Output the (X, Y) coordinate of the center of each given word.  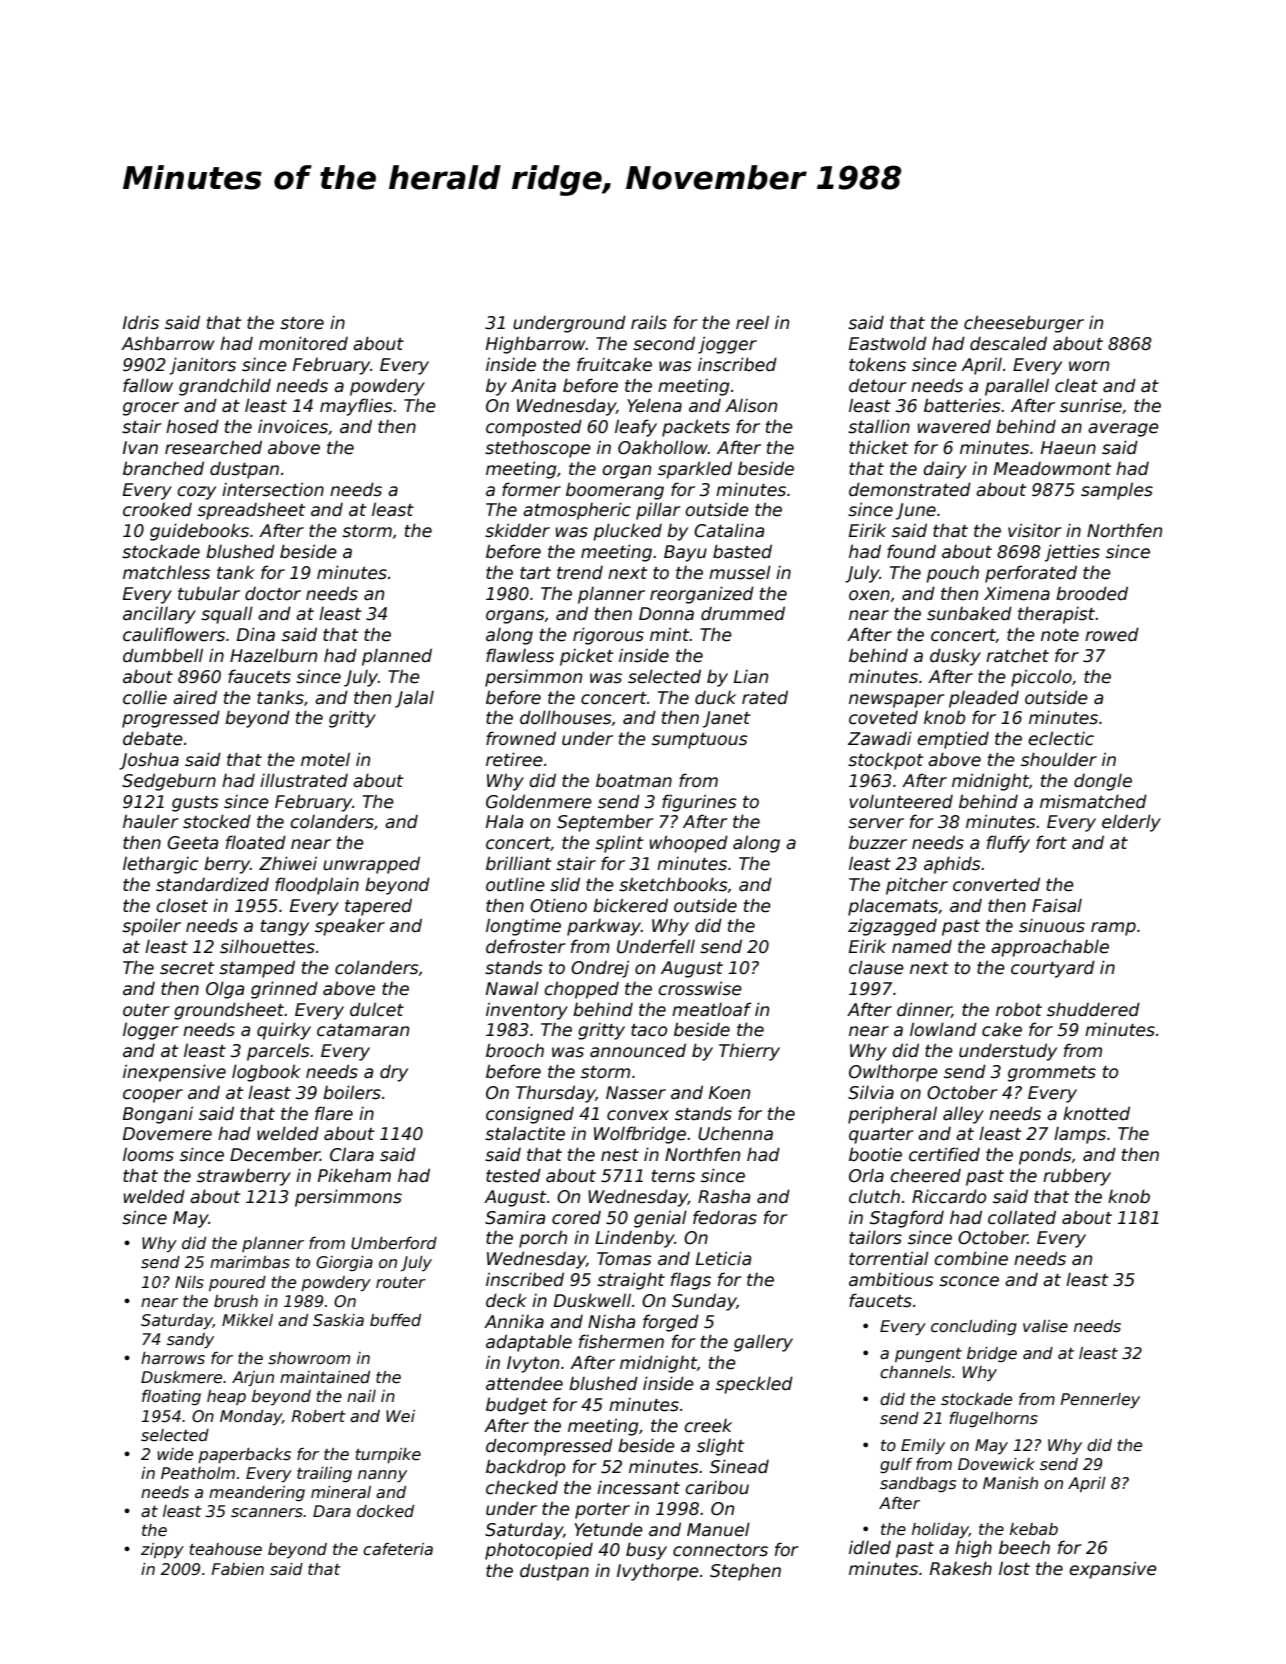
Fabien (238, 1569)
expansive (1113, 1570)
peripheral (892, 1115)
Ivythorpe (658, 1572)
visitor (1035, 530)
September (605, 823)
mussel (740, 572)
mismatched (1093, 801)
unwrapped (371, 865)
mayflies (356, 407)
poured (237, 1283)
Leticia (723, 1258)
